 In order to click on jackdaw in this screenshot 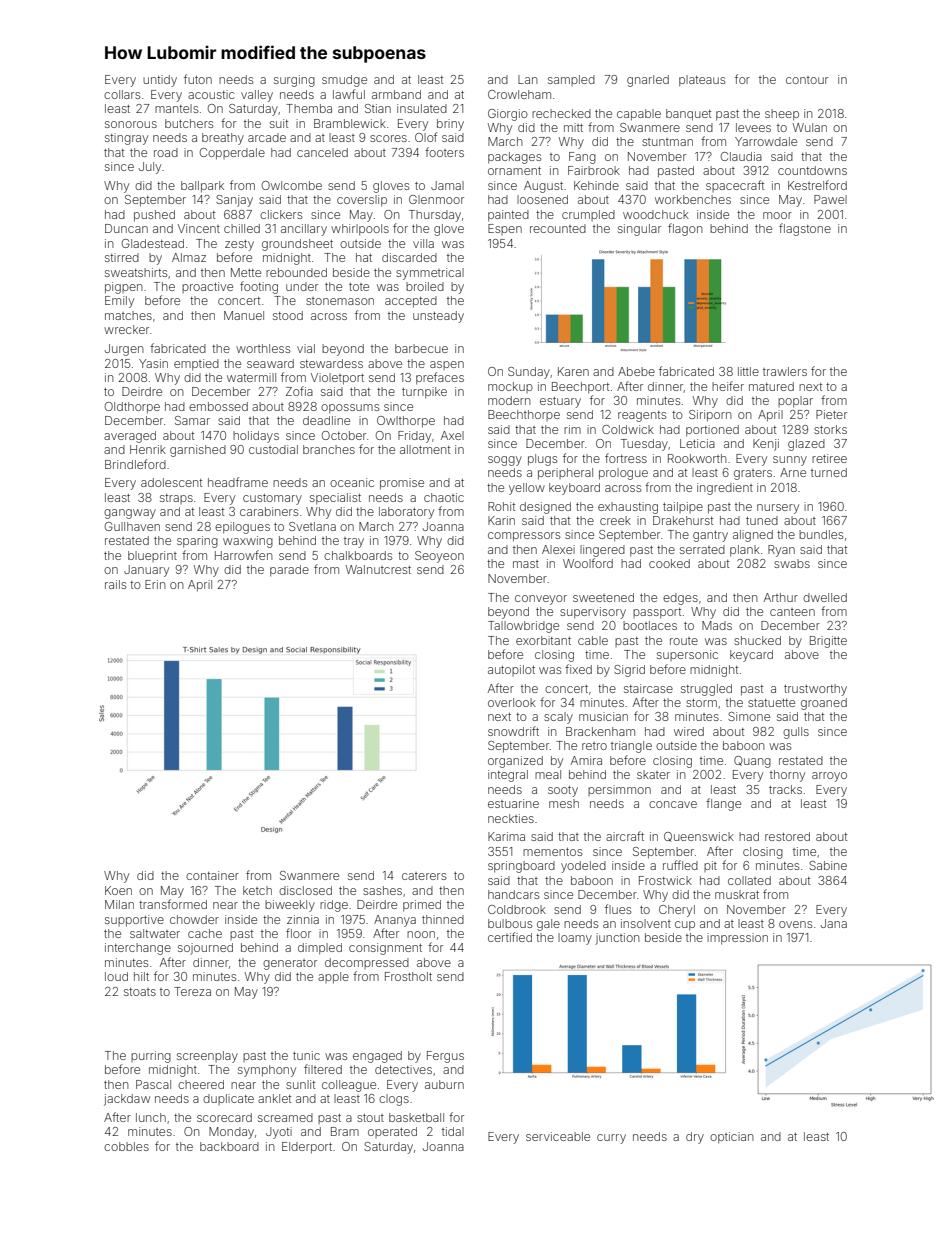, I will do `click(127, 1100)`.
